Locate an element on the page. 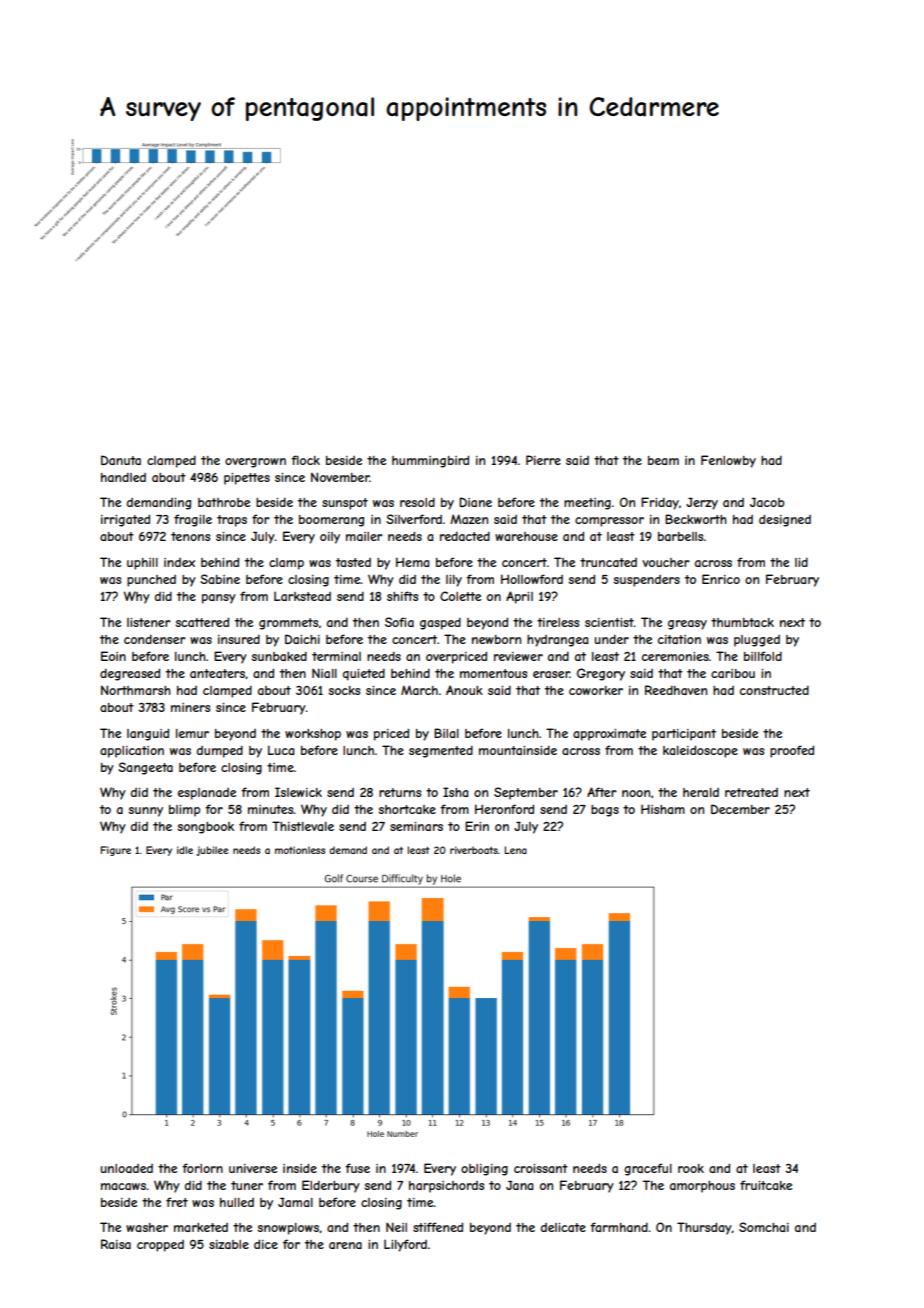 This document has height=1308, width=924. ceremonies is located at coordinates (675, 656).
